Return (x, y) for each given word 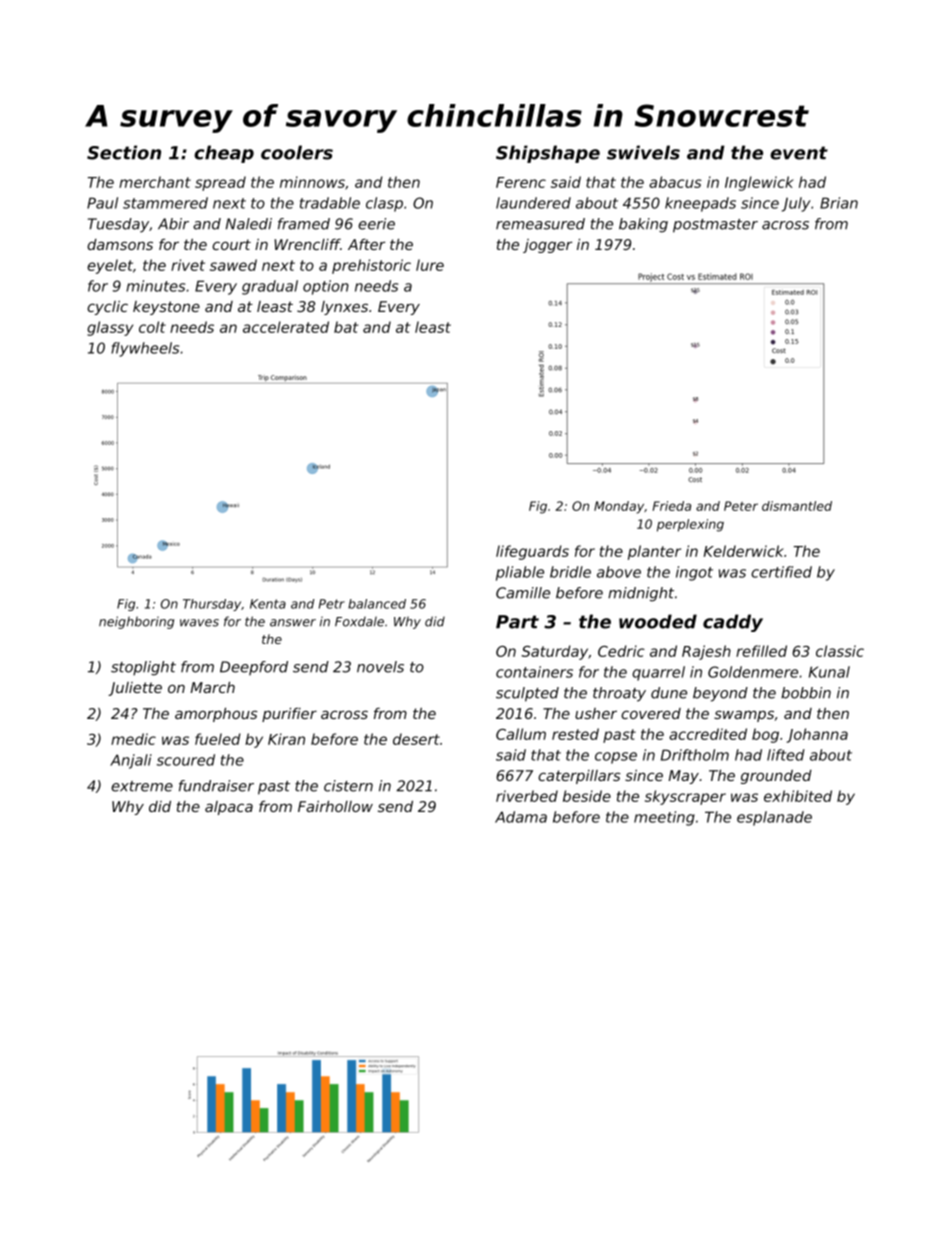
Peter (741, 506)
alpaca (229, 808)
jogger (547, 246)
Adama (521, 817)
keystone (166, 308)
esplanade (774, 818)
